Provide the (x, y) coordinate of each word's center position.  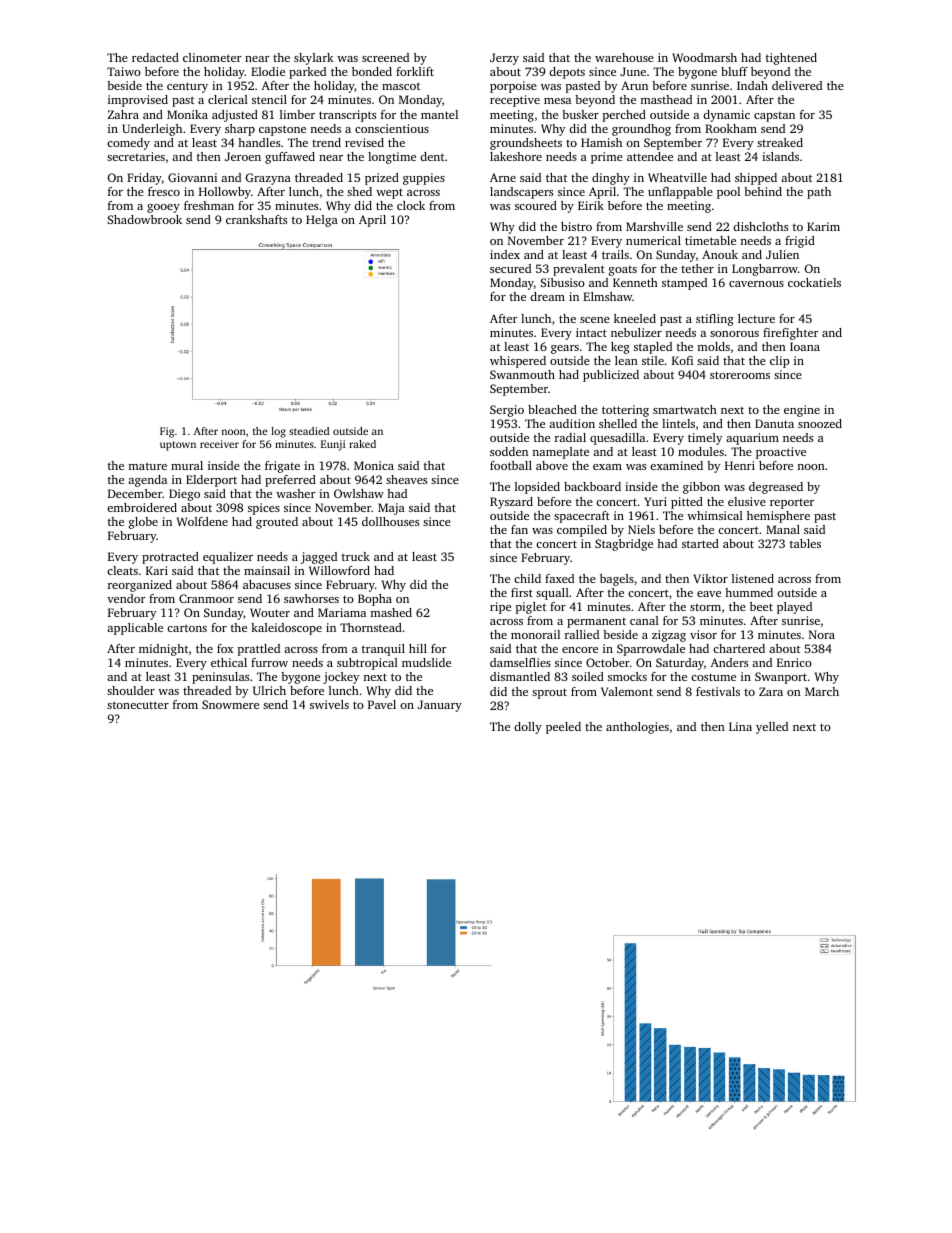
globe (143, 523)
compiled (582, 531)
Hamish (601, 142)
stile (653, 360)
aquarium (752, 439)
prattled (259, 650)
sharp (240, 130)
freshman (209, 205)
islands (780, 156)
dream (547, 296)
